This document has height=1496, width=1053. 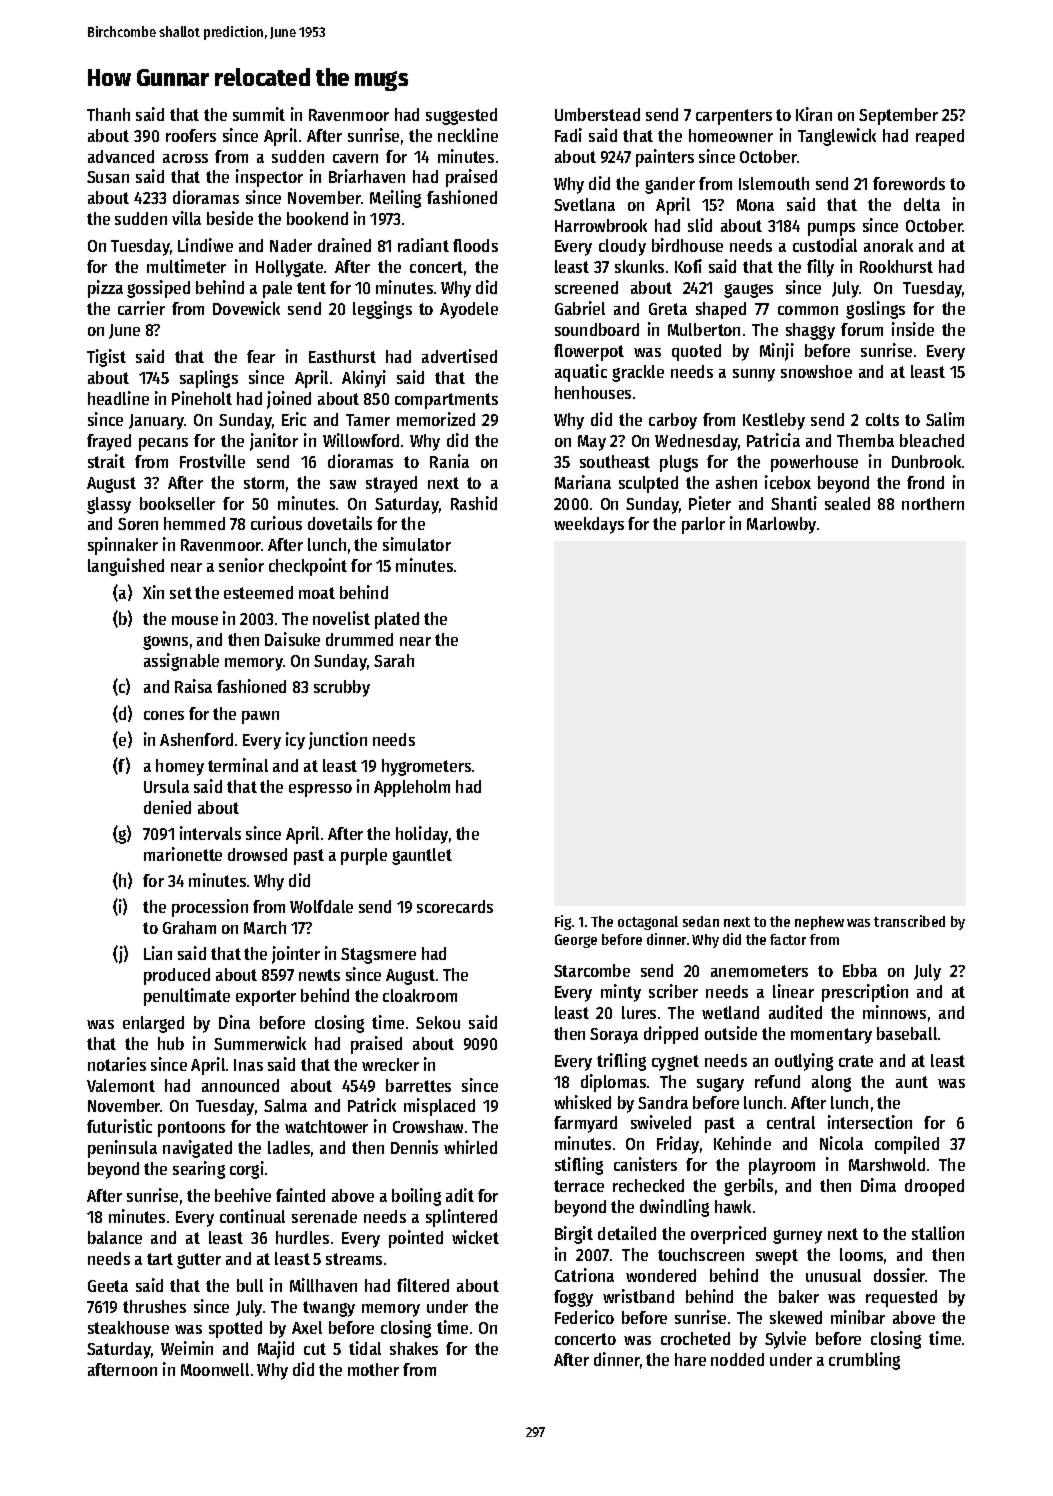 What do you see at coordinates (909, 921) in the document?
I see `transcribed` at bounding box center [909, 921].
